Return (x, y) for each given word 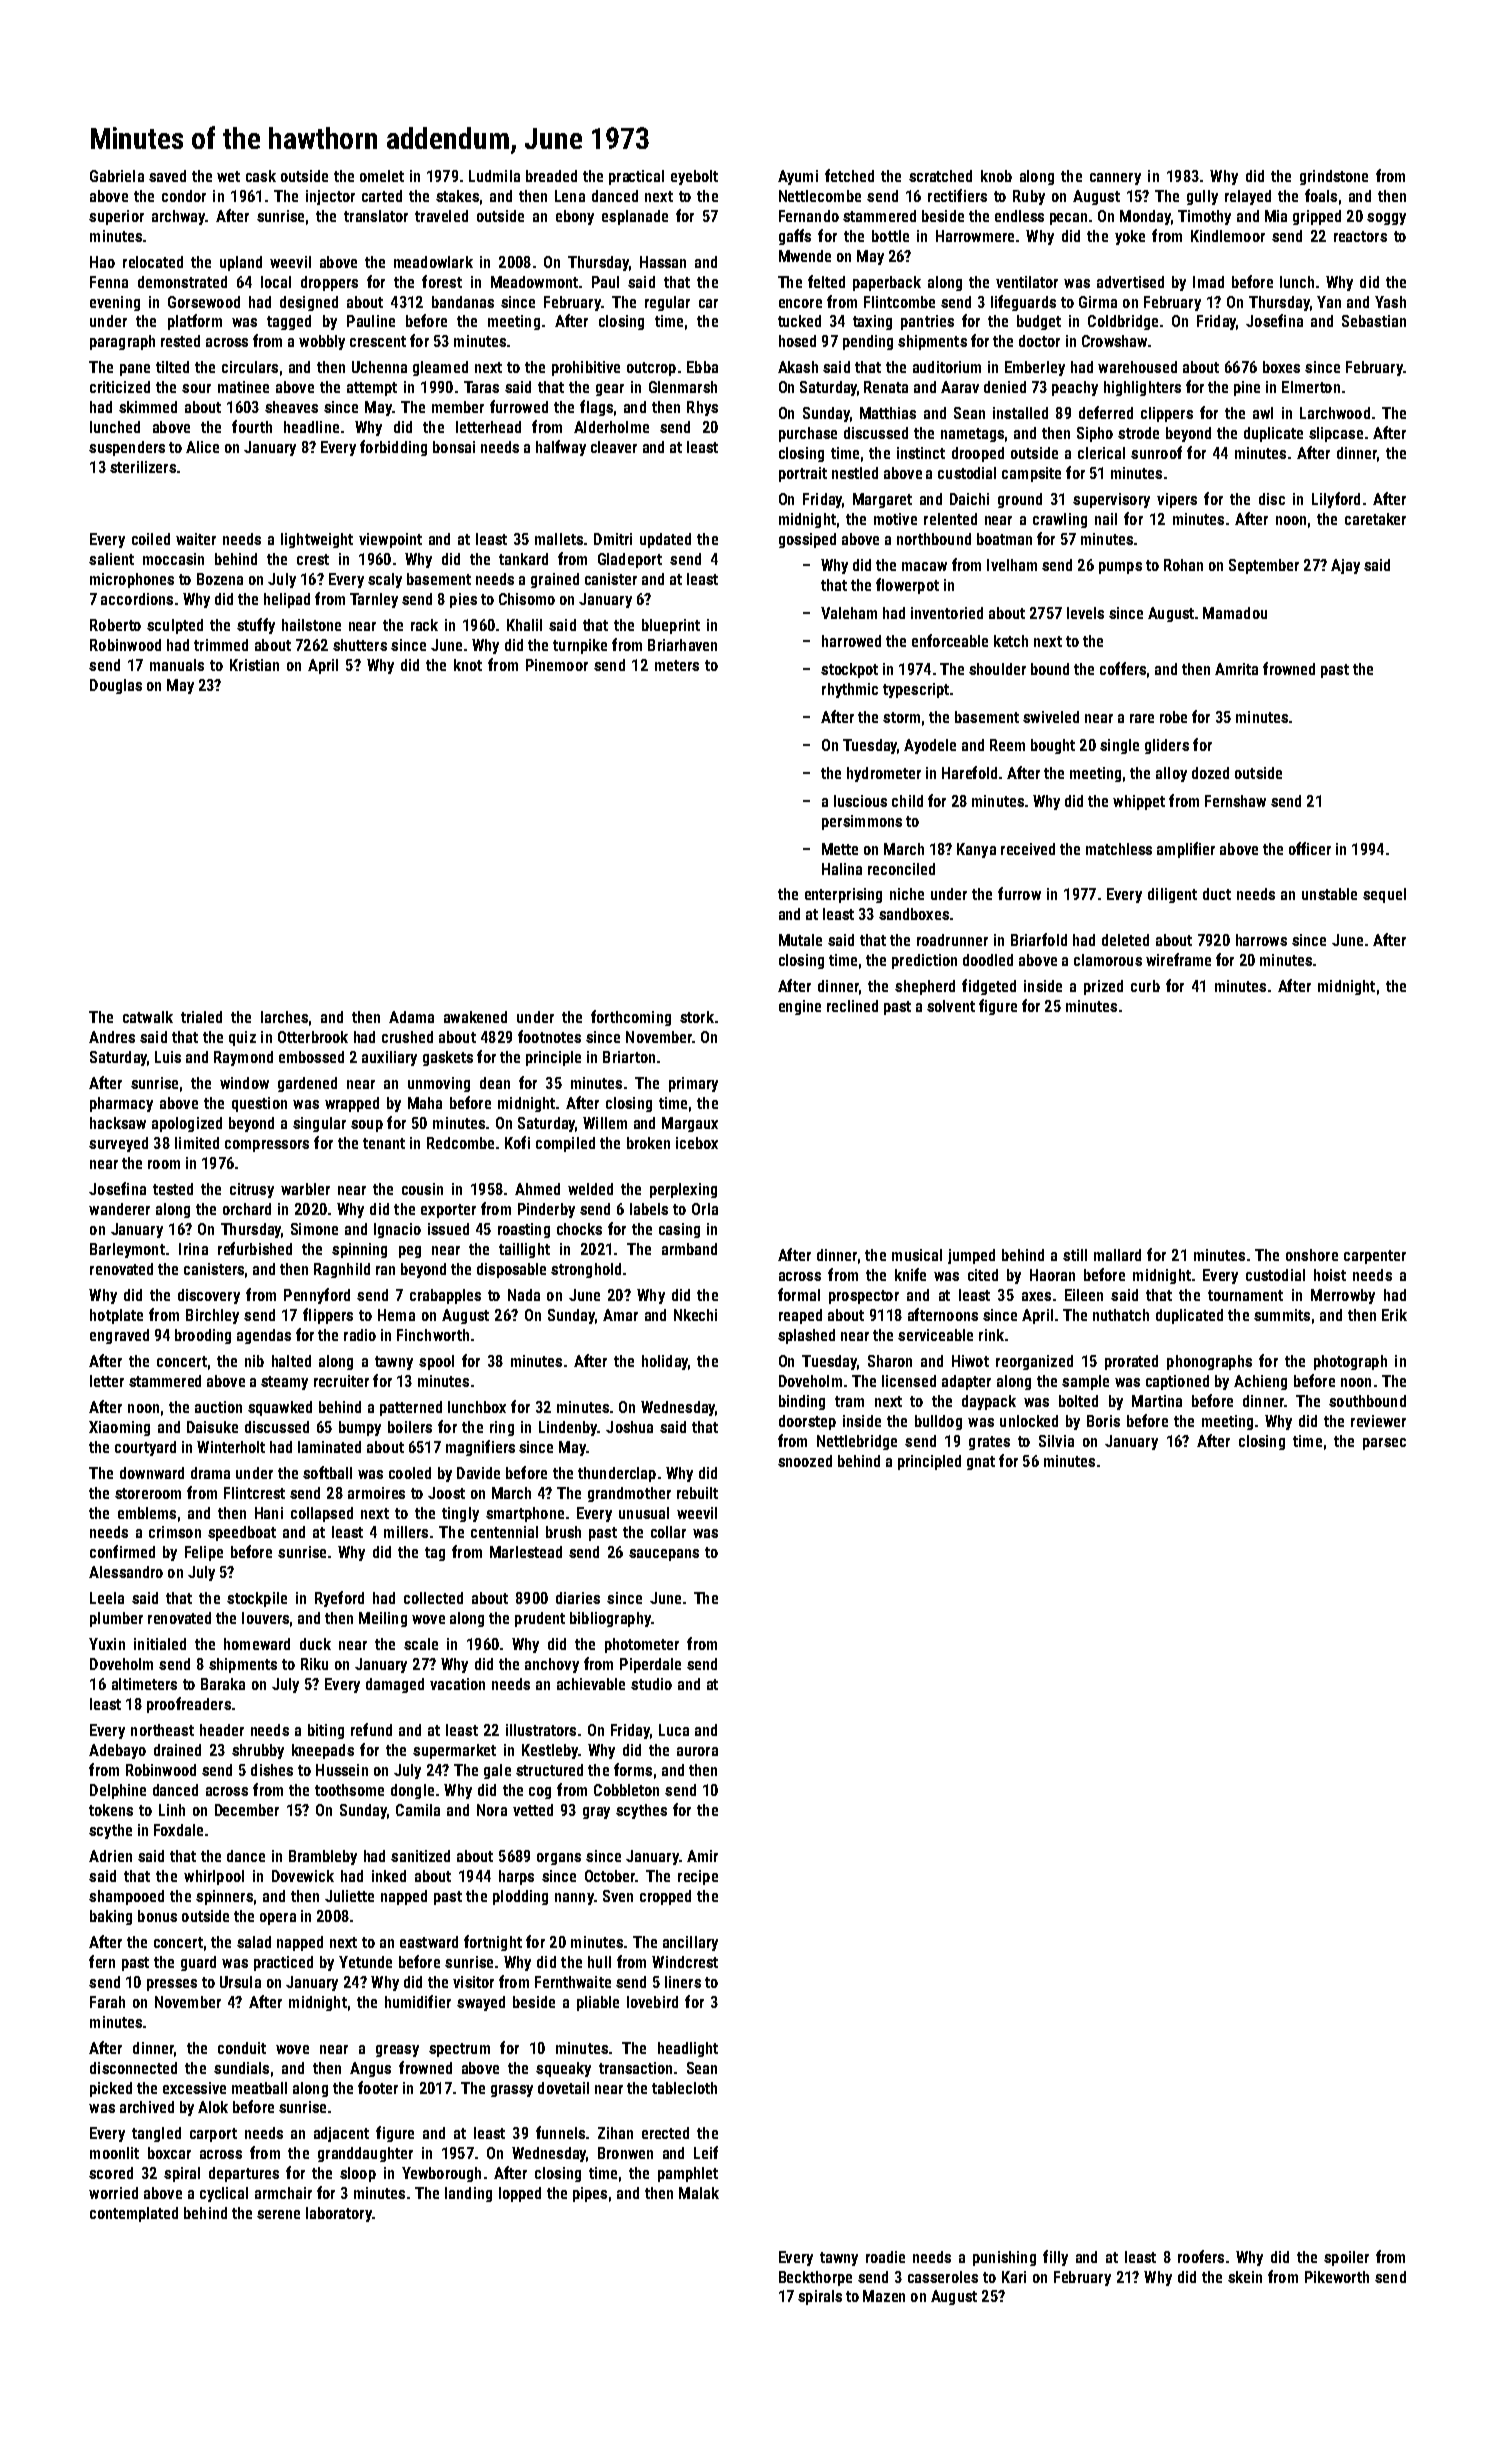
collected (433, 1598)
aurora (697, 1751)
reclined (852, 1006)
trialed (201, 1017)
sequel (1384, 895)
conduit (242, 2048)
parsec (1384, 1444)
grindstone (1334, 177)
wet (228, 176)
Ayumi (798, 177)
